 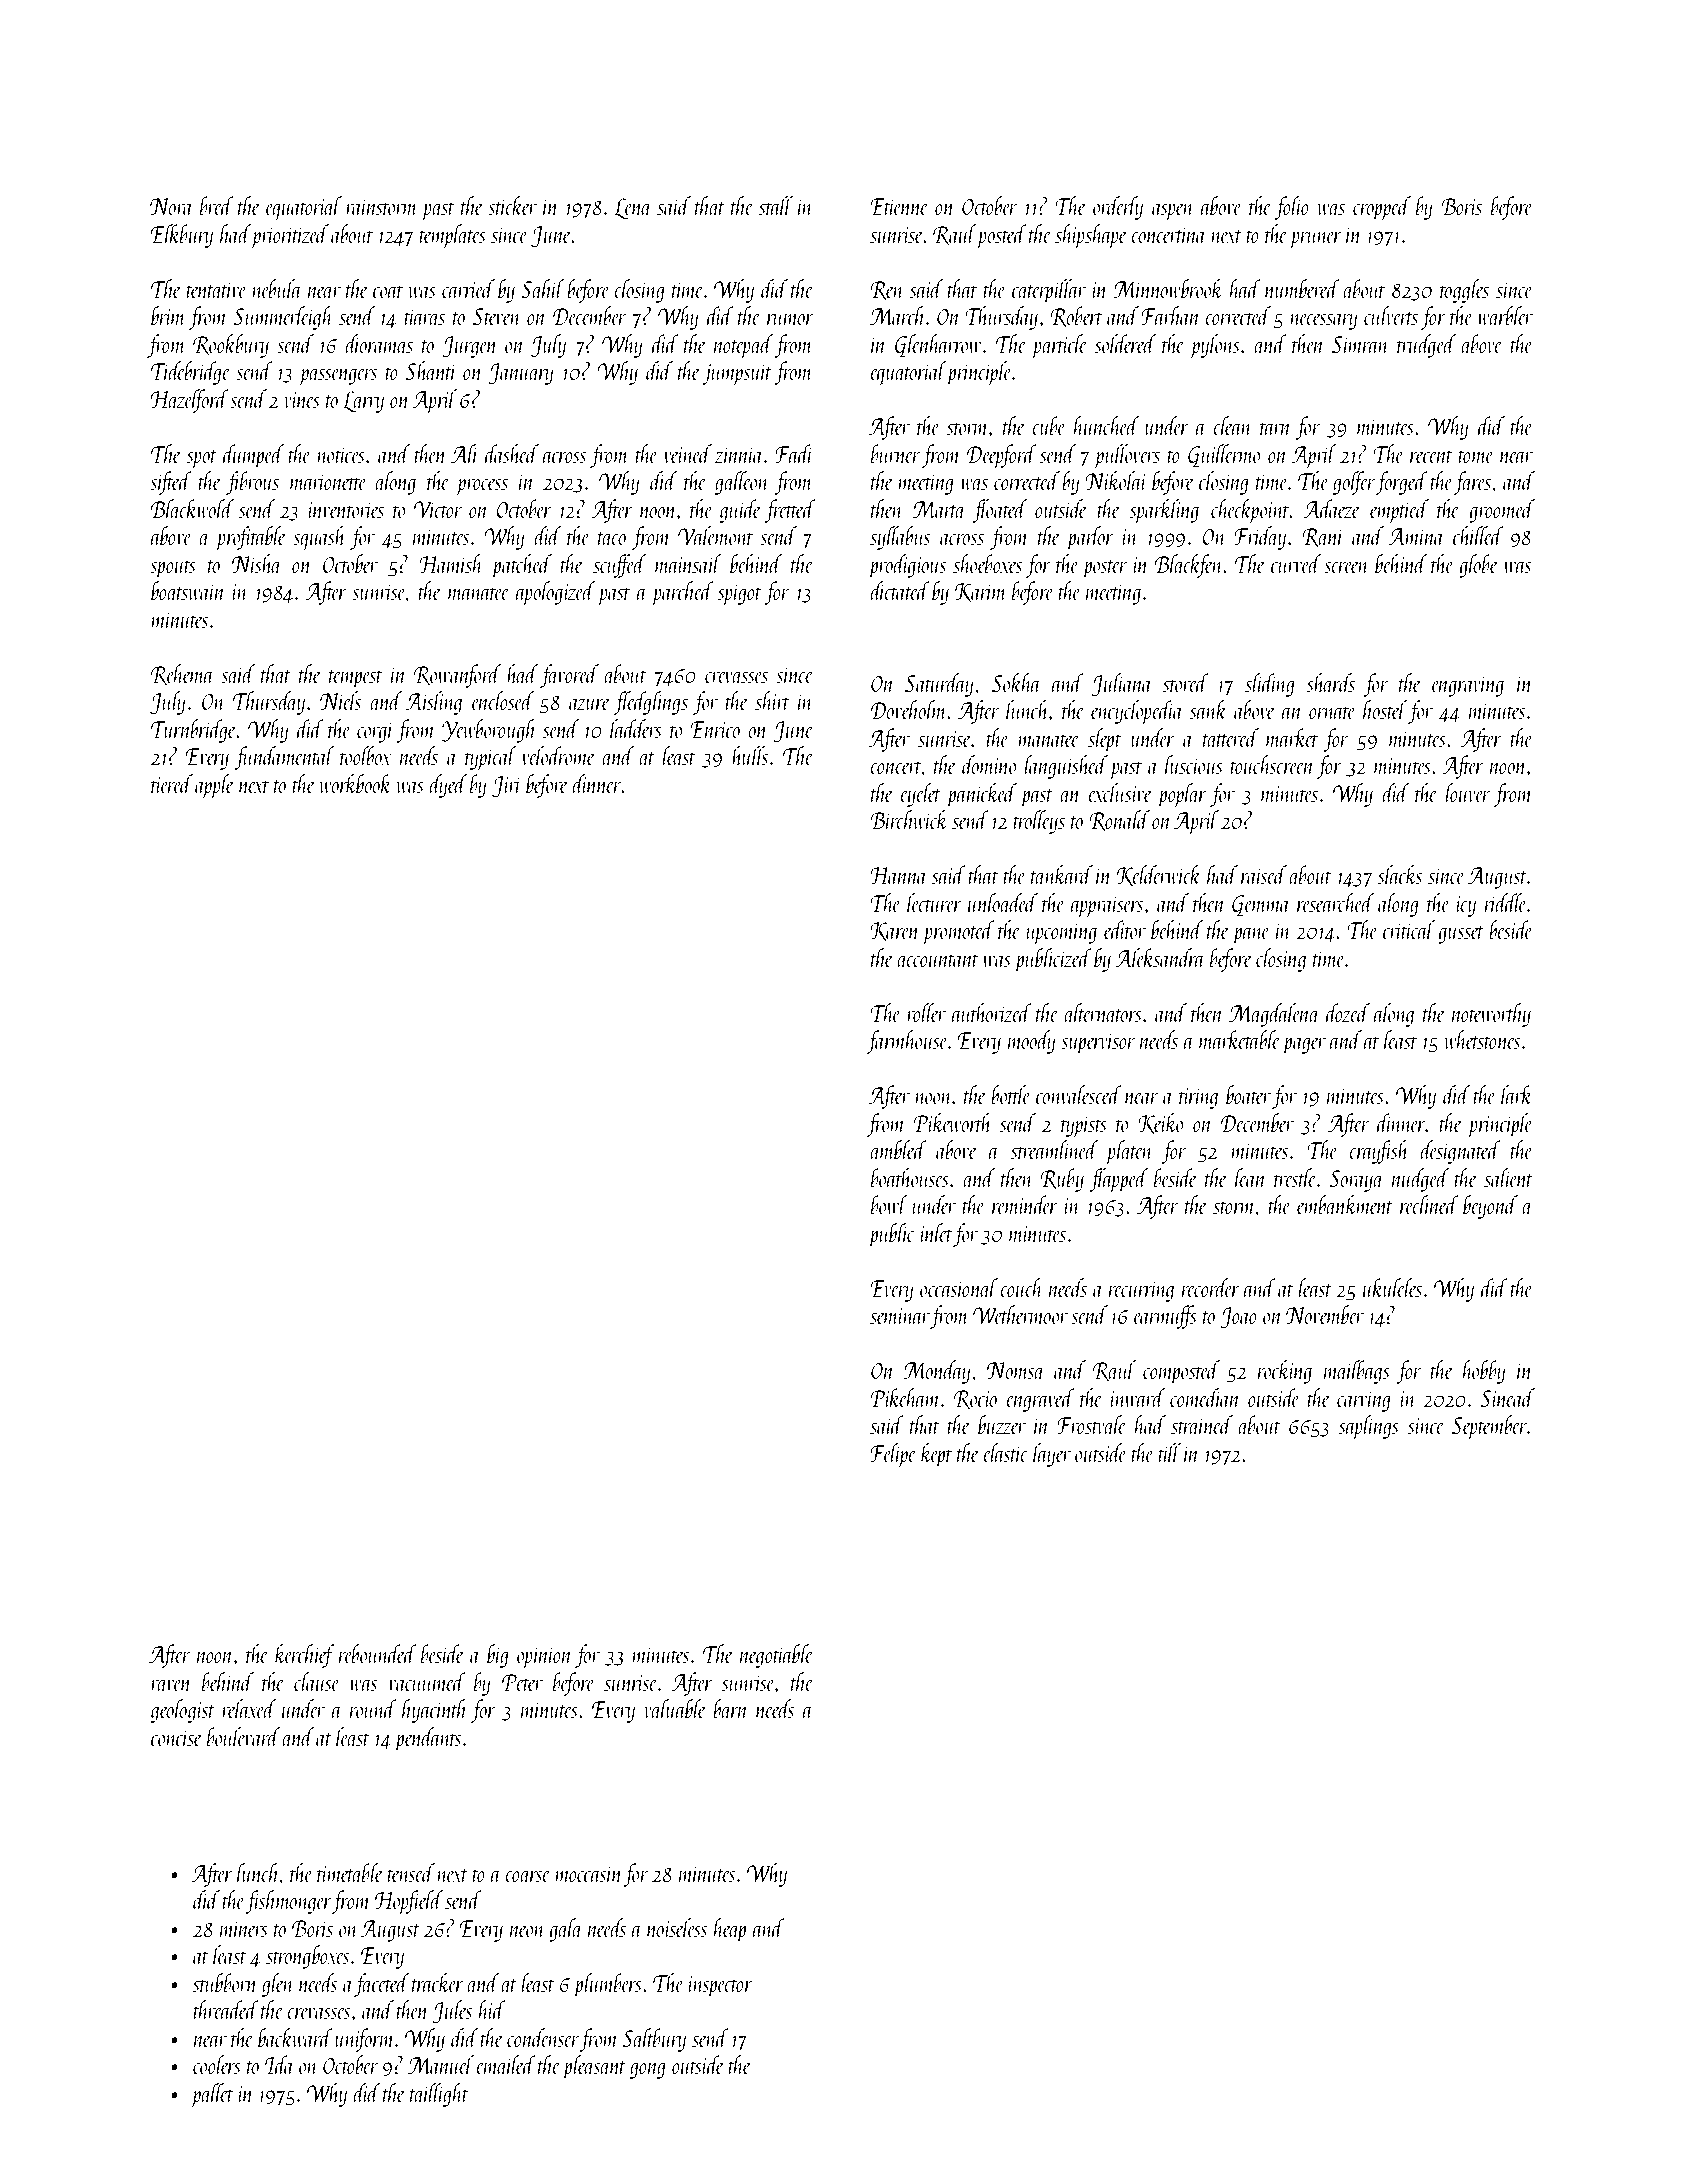 I want to click on Aleksandra, so click(x=1160, y=957).
